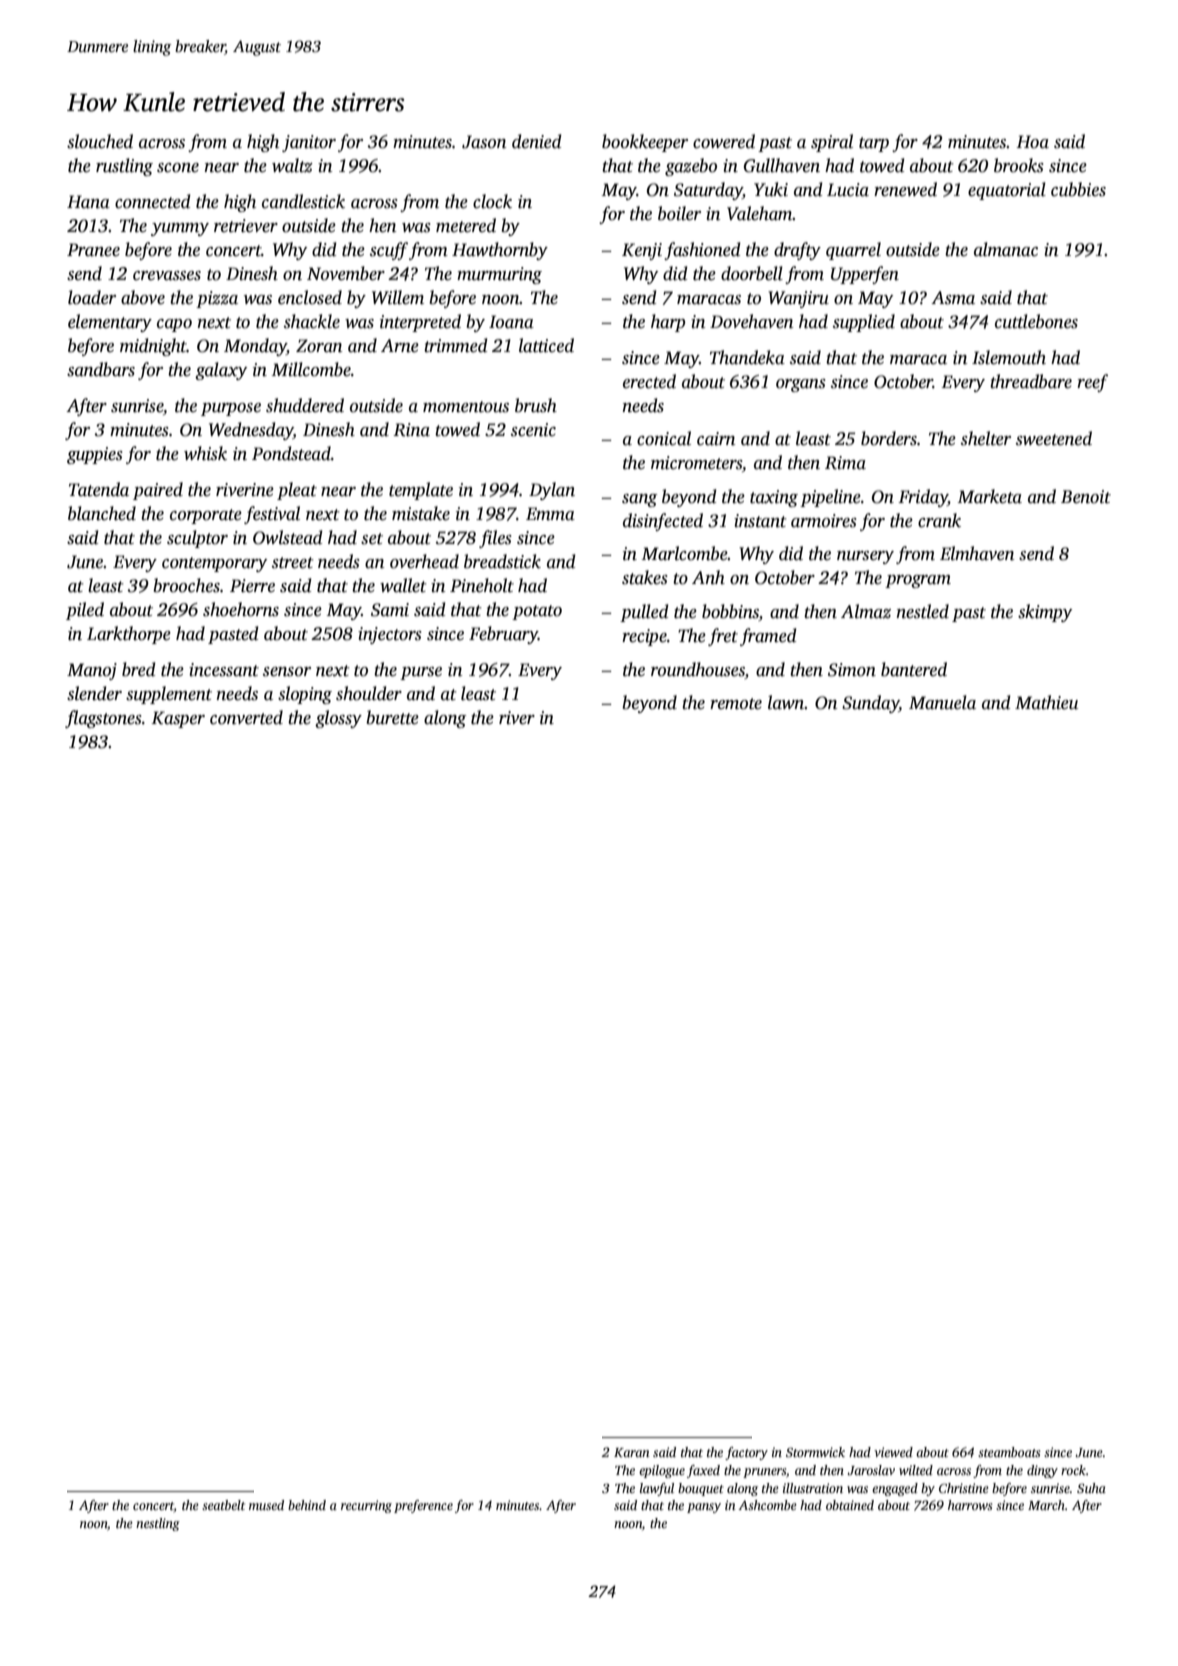 The image size is (1178, 1666). I want to click on converted, so click(246, 717).
